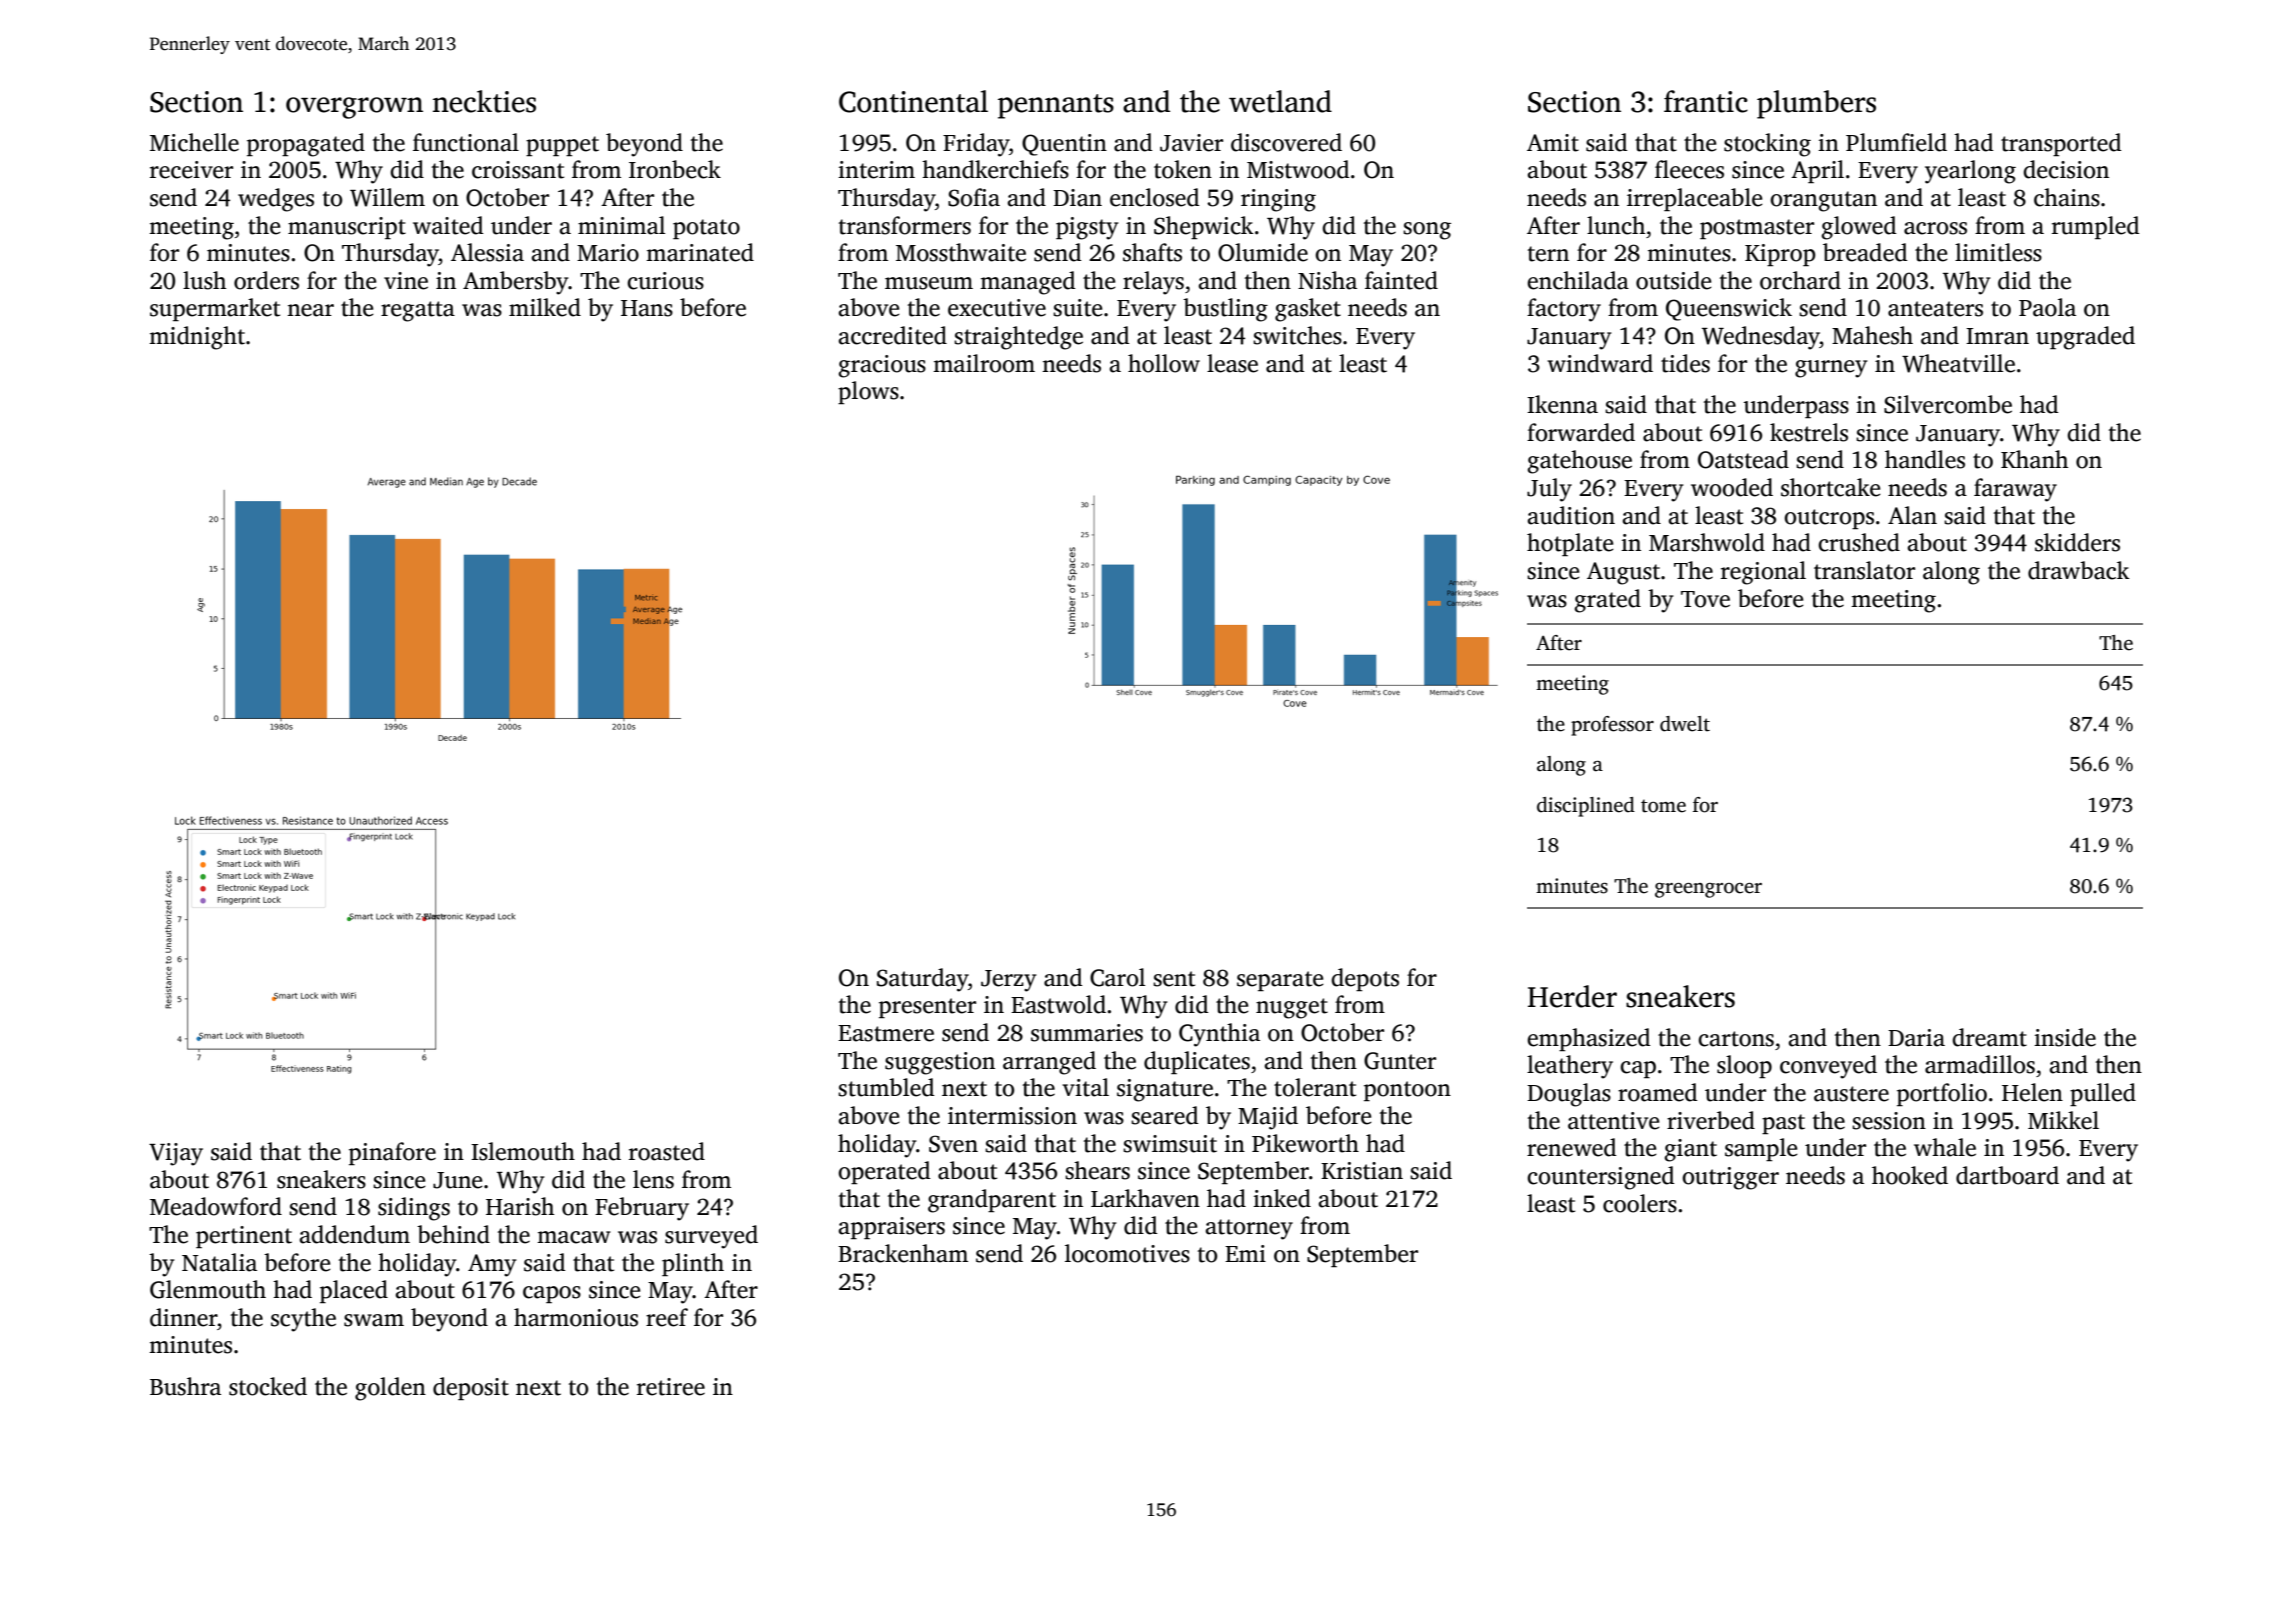 This image has width=2292, height=1620. I want to click on coolers, so click(1640, 1203).
